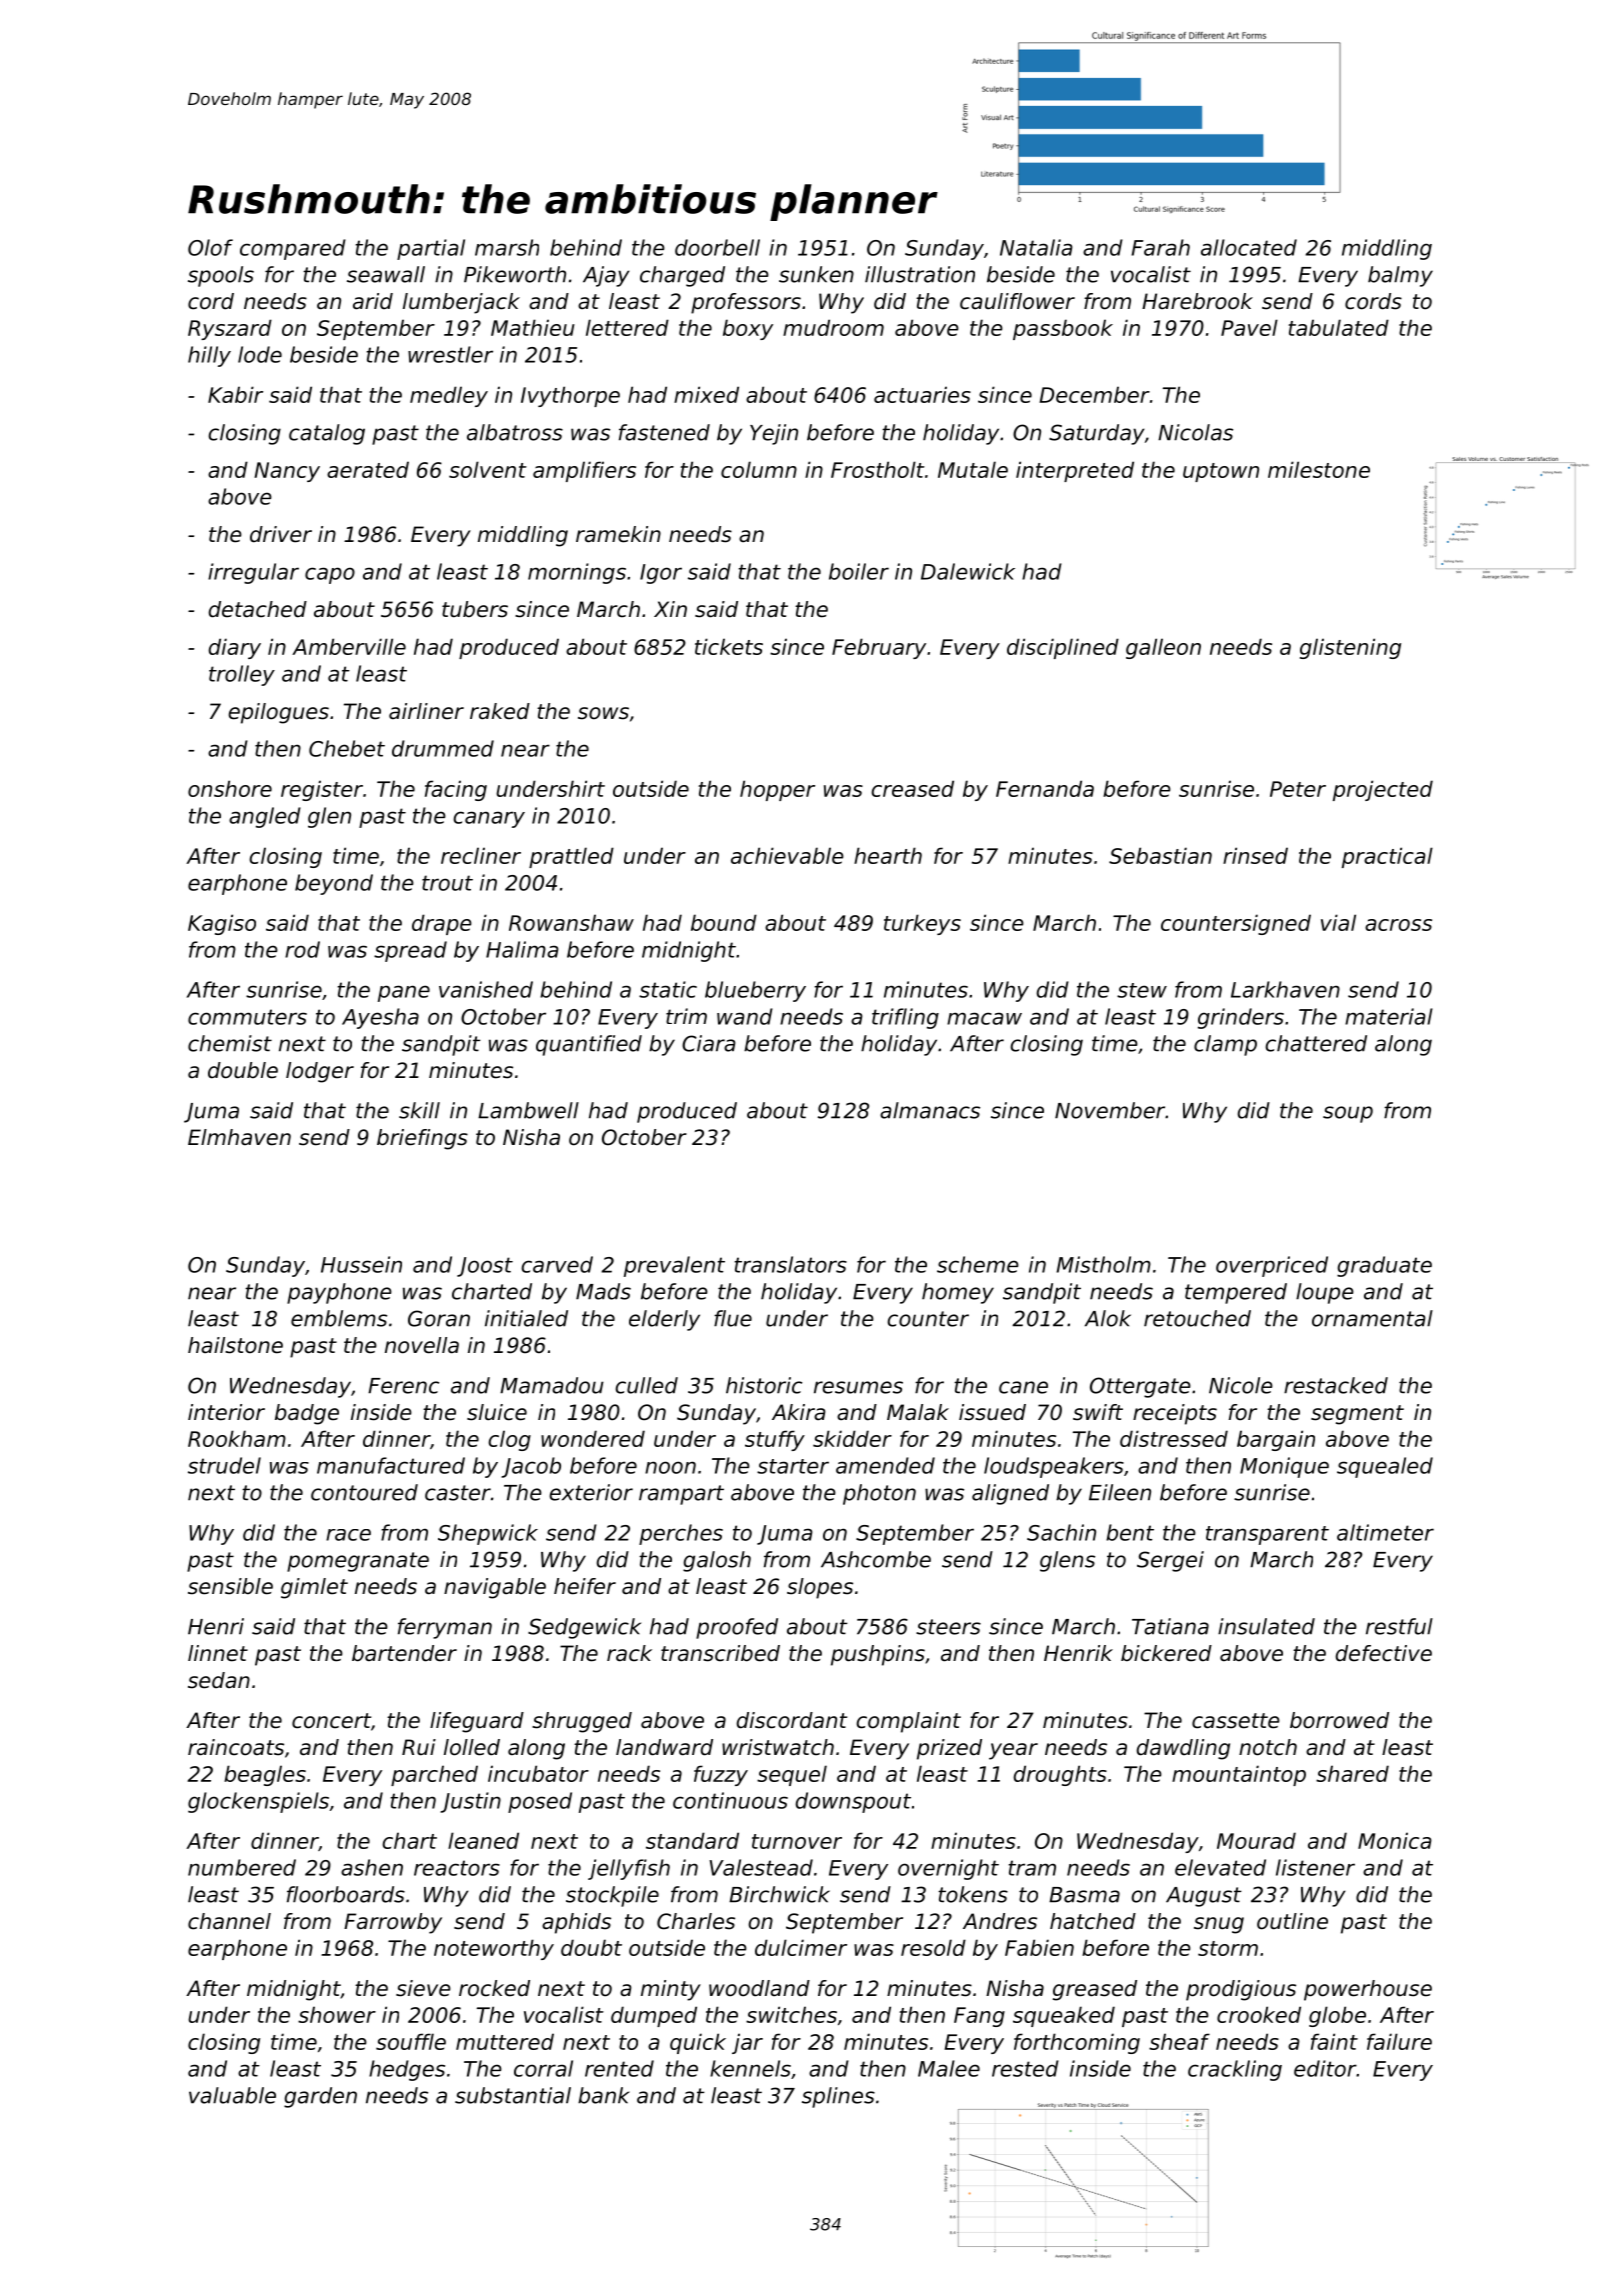 The image size is (1620, 2292). I want to click on marsh, so click(507, 247).
